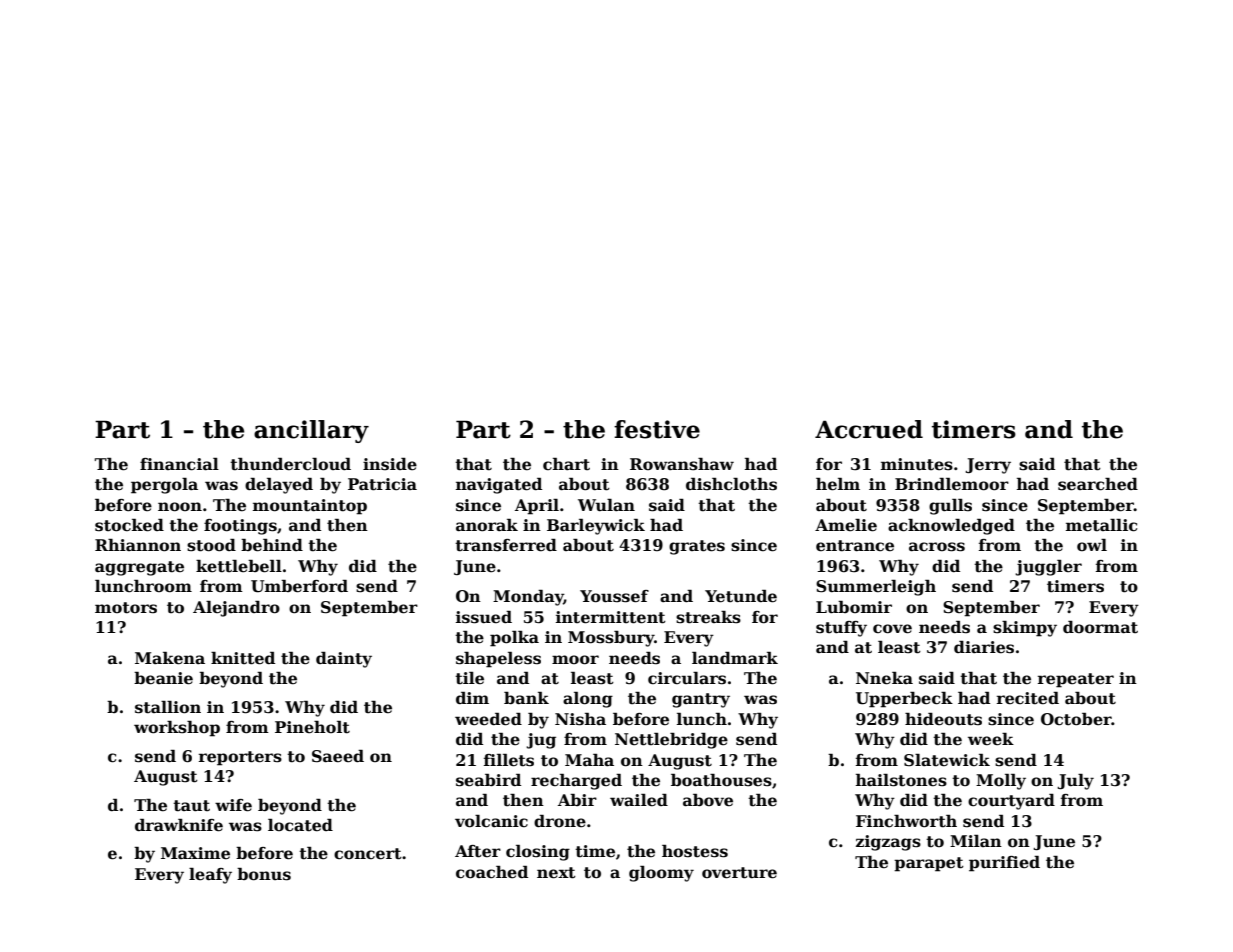 The height and width of the page is (952, 1233). I want to click on volcanic, so click(491, 821).
